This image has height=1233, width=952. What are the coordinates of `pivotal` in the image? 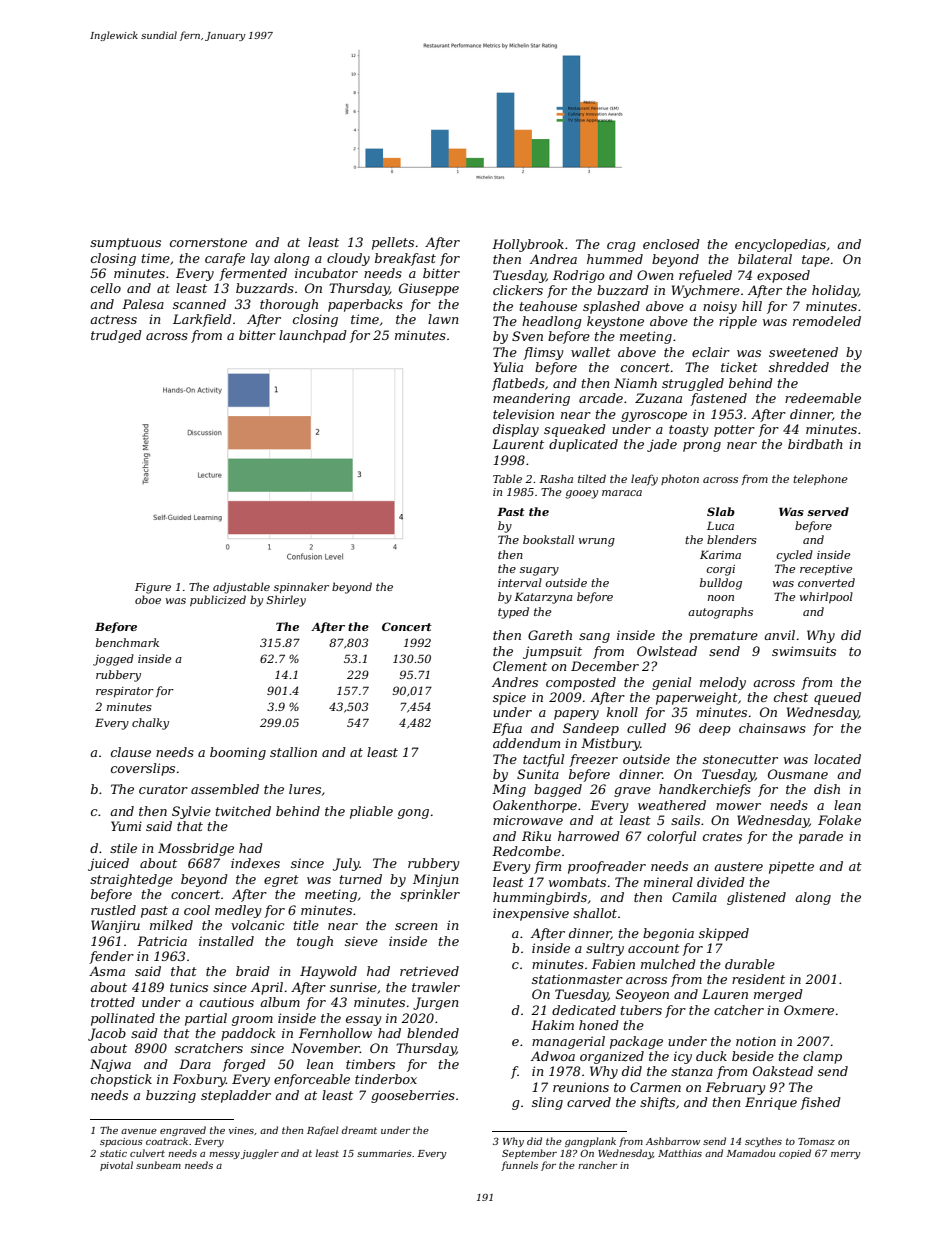 It's located at (116, 1166).
